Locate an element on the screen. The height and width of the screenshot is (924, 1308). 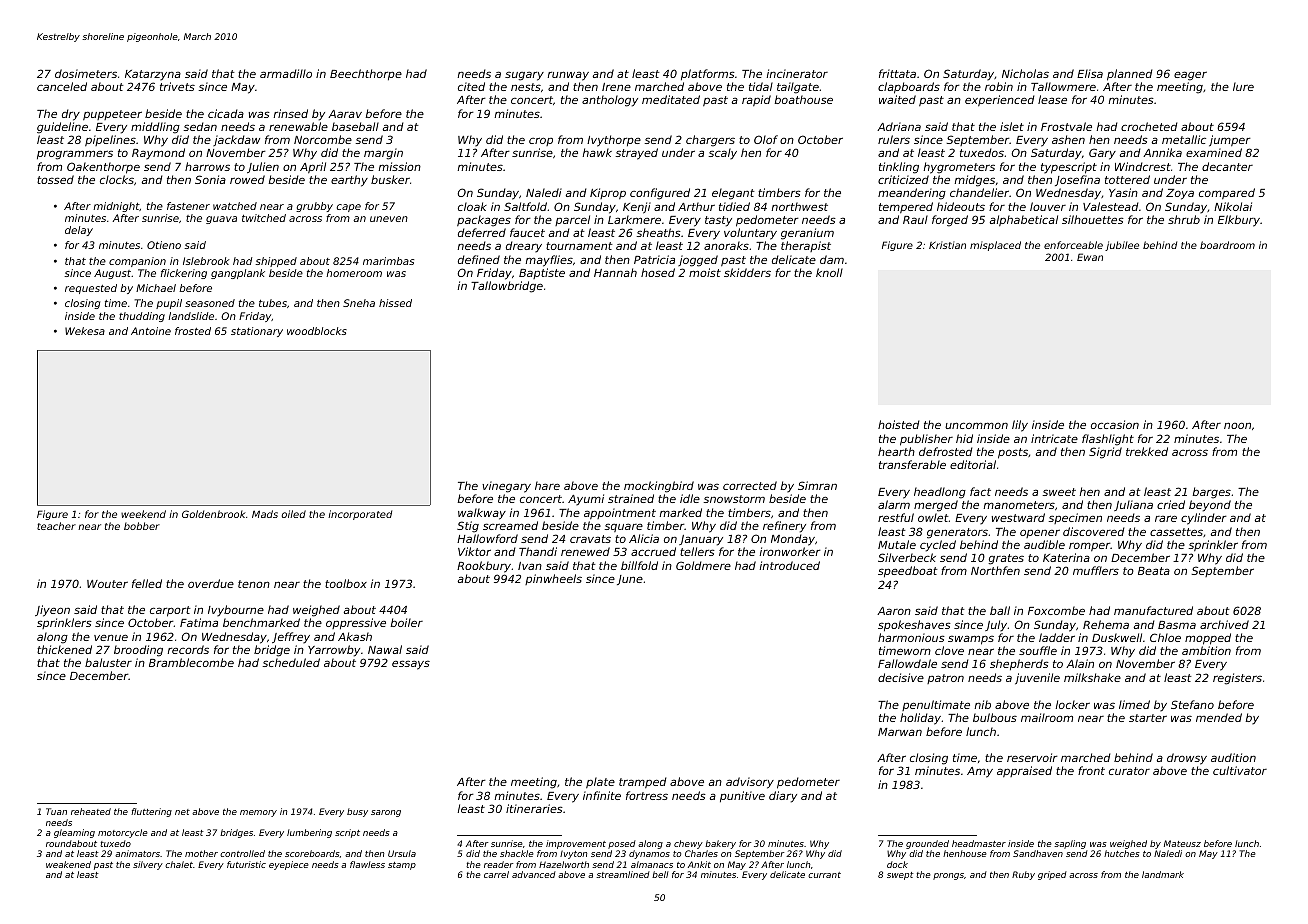
net is located at coordinates (182, 812).
